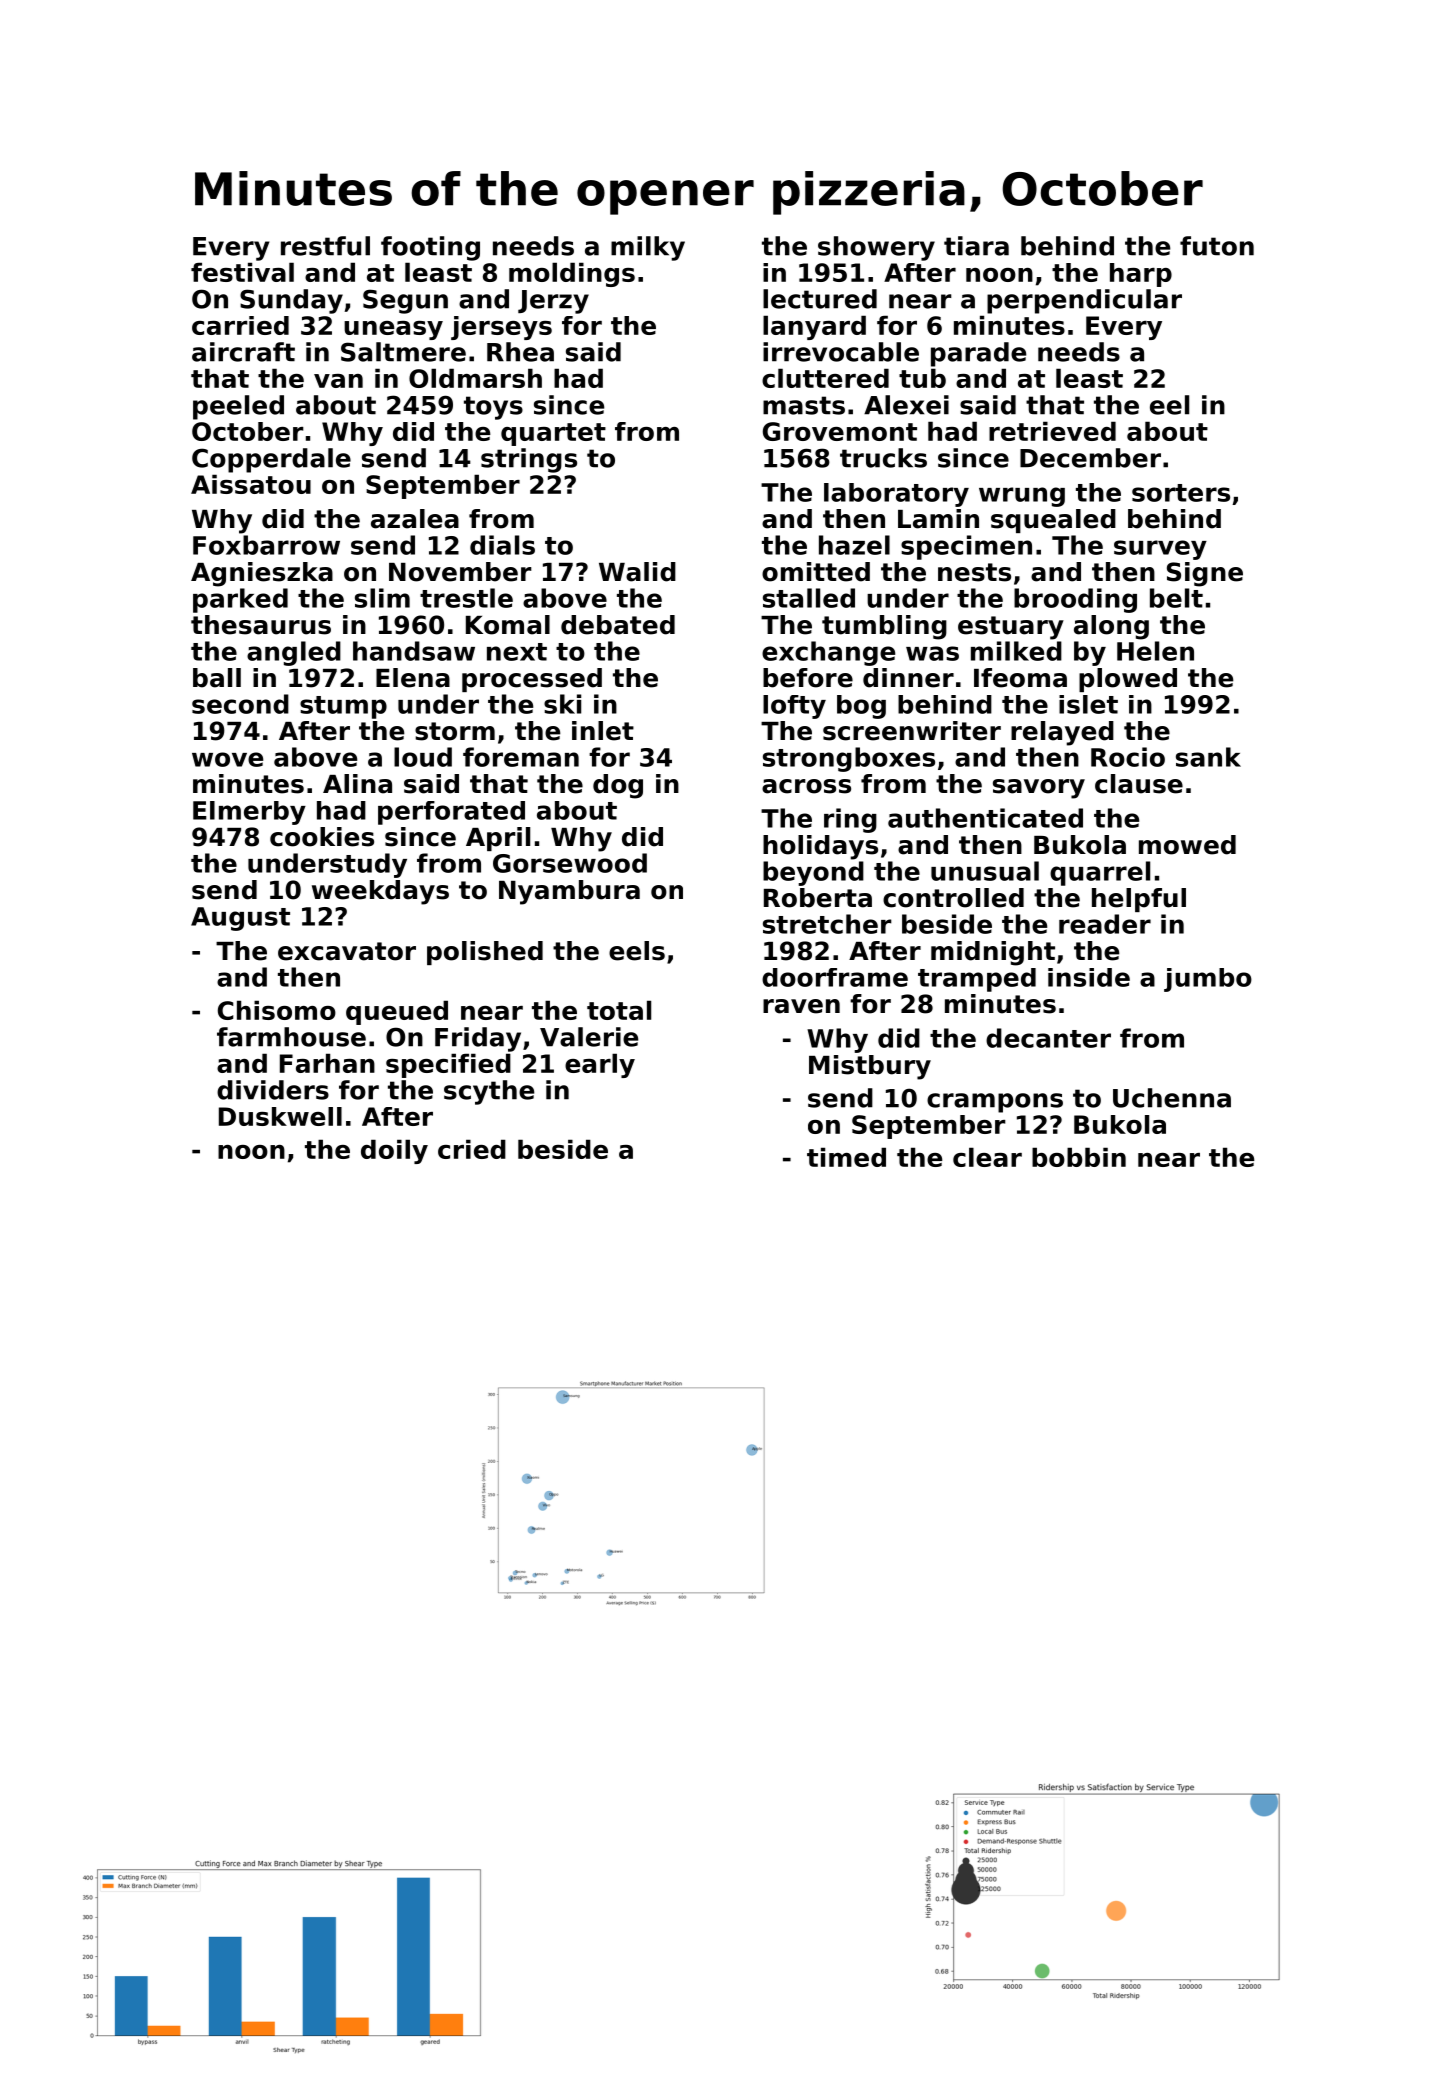  What do you see at coordinates (600, 1065) in the image?
I see `early` at bounding box center [600, 1065].
